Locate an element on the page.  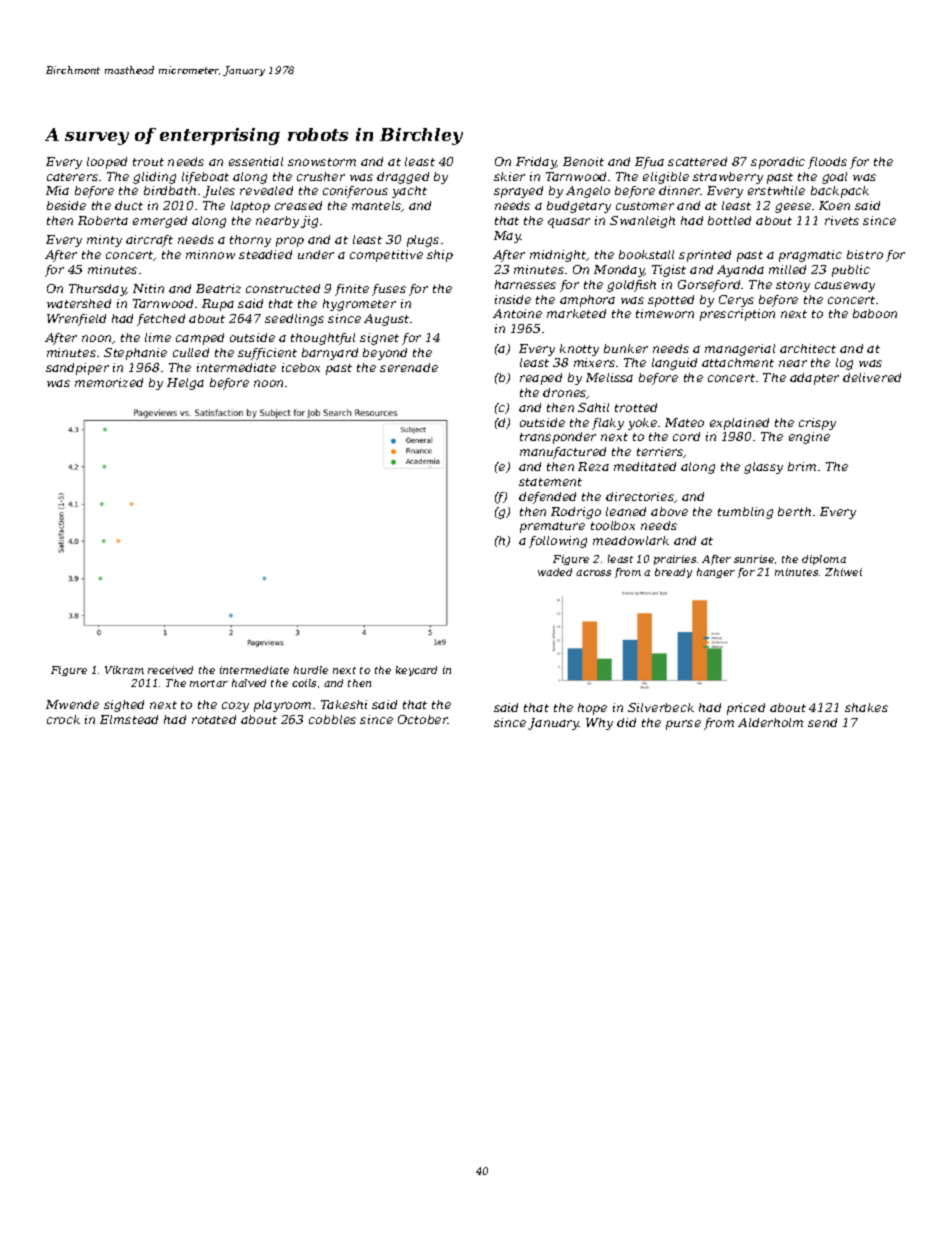
keycard is located at coordinates (416, 671).
